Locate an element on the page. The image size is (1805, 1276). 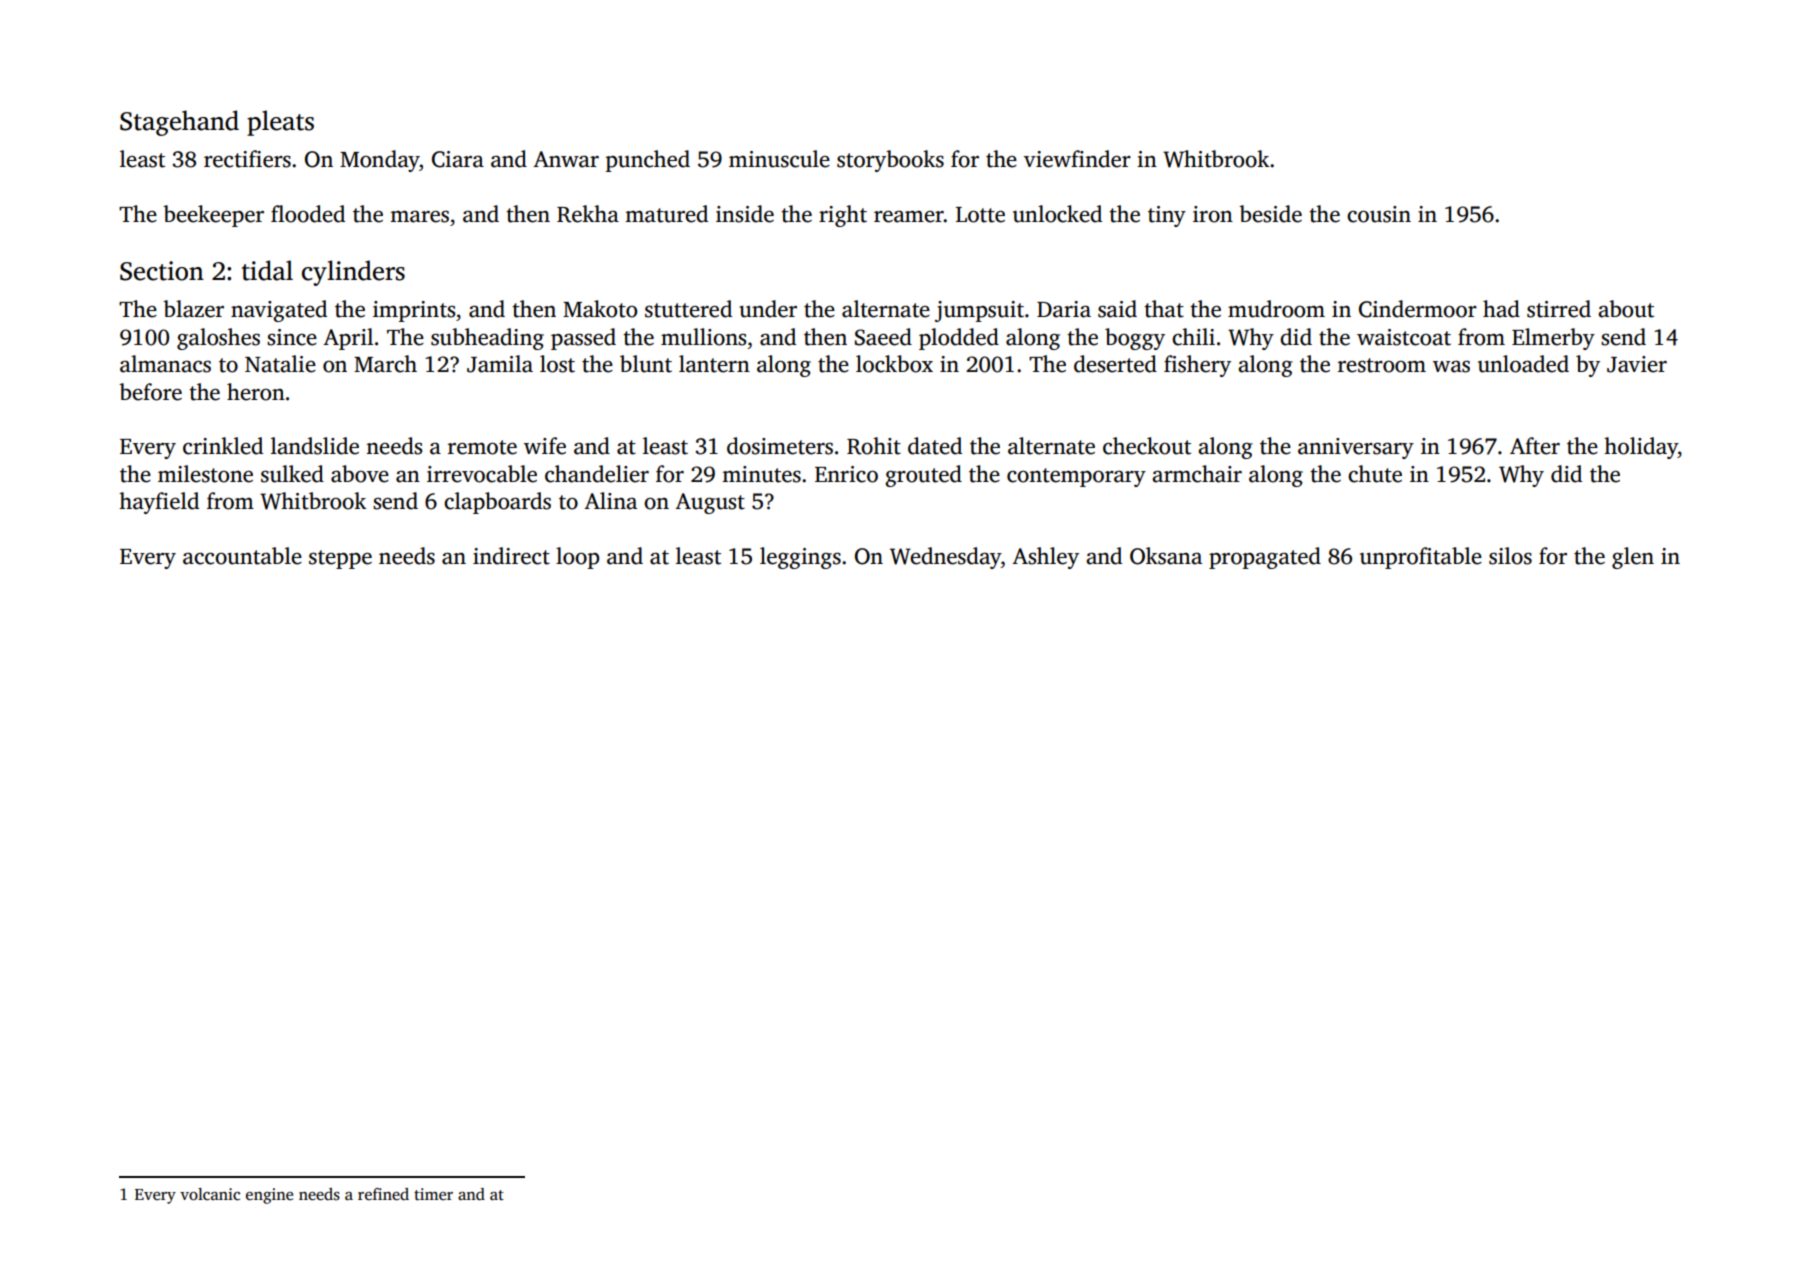
timer is located at coordinates (433, 1194).
